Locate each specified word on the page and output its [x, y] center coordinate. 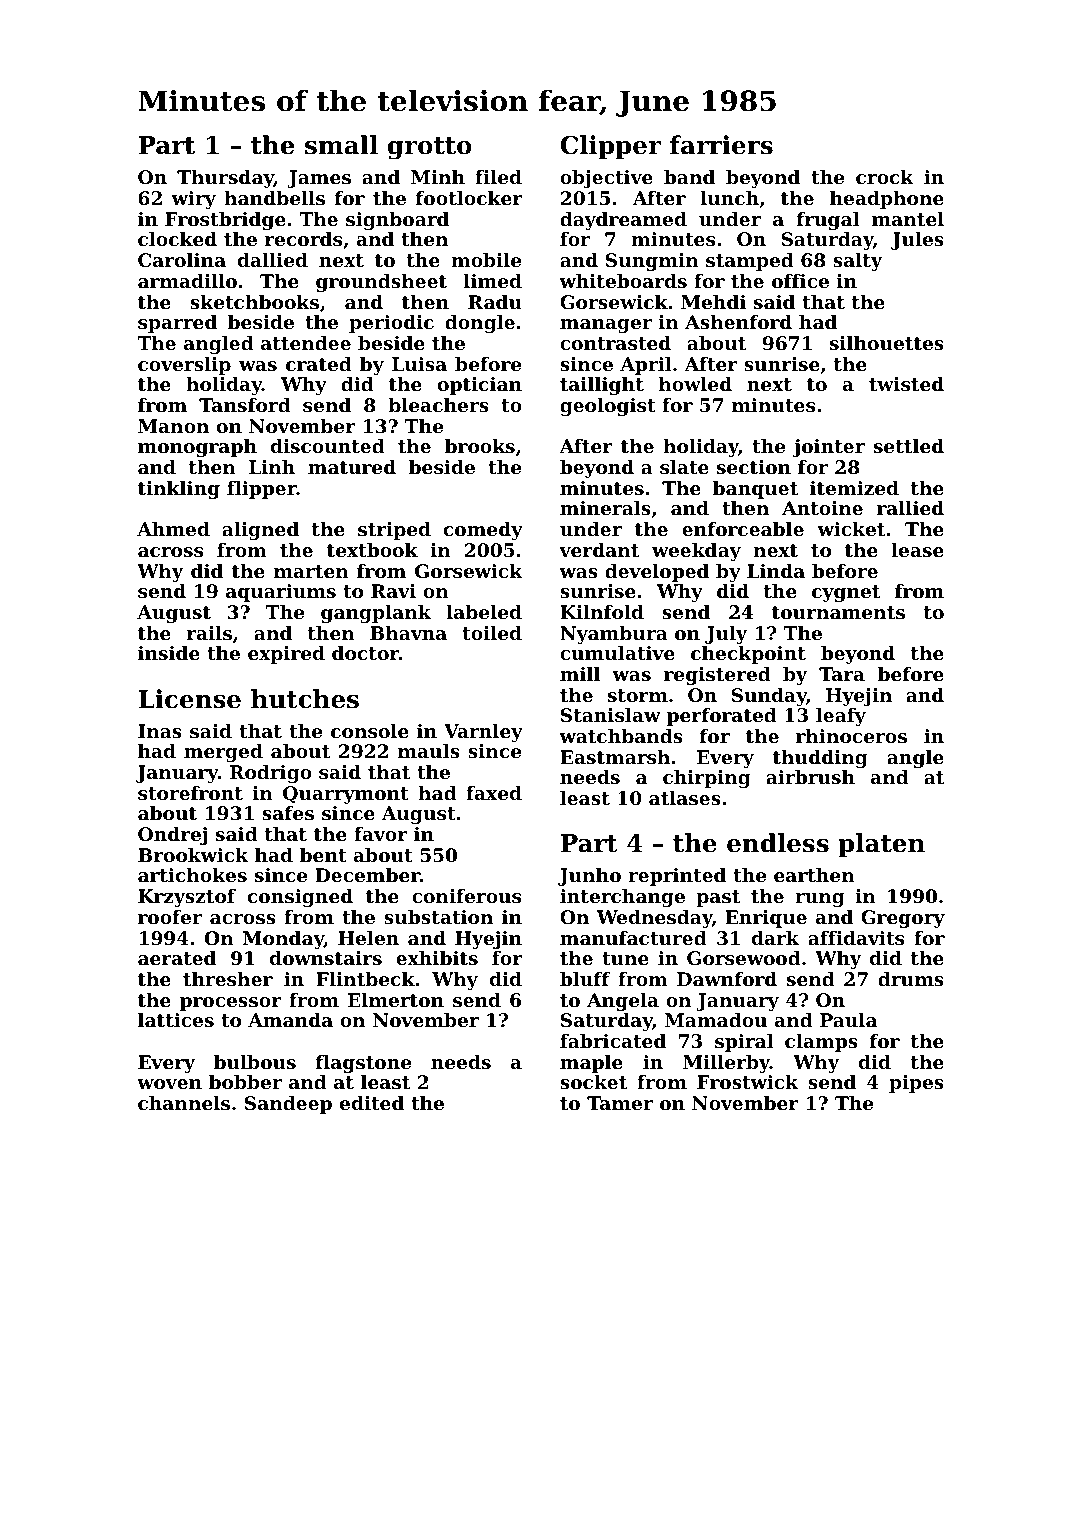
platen [881, 845]
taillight [602, 386]
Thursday [225, 179]
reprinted [677, 877]
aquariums [281, 593]
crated [319, 364]
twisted [906, 384]
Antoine [822, 508]
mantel [908, 219]
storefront [190, 793]
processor [231, 1004]
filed [498, 177]
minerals [605, 508]
